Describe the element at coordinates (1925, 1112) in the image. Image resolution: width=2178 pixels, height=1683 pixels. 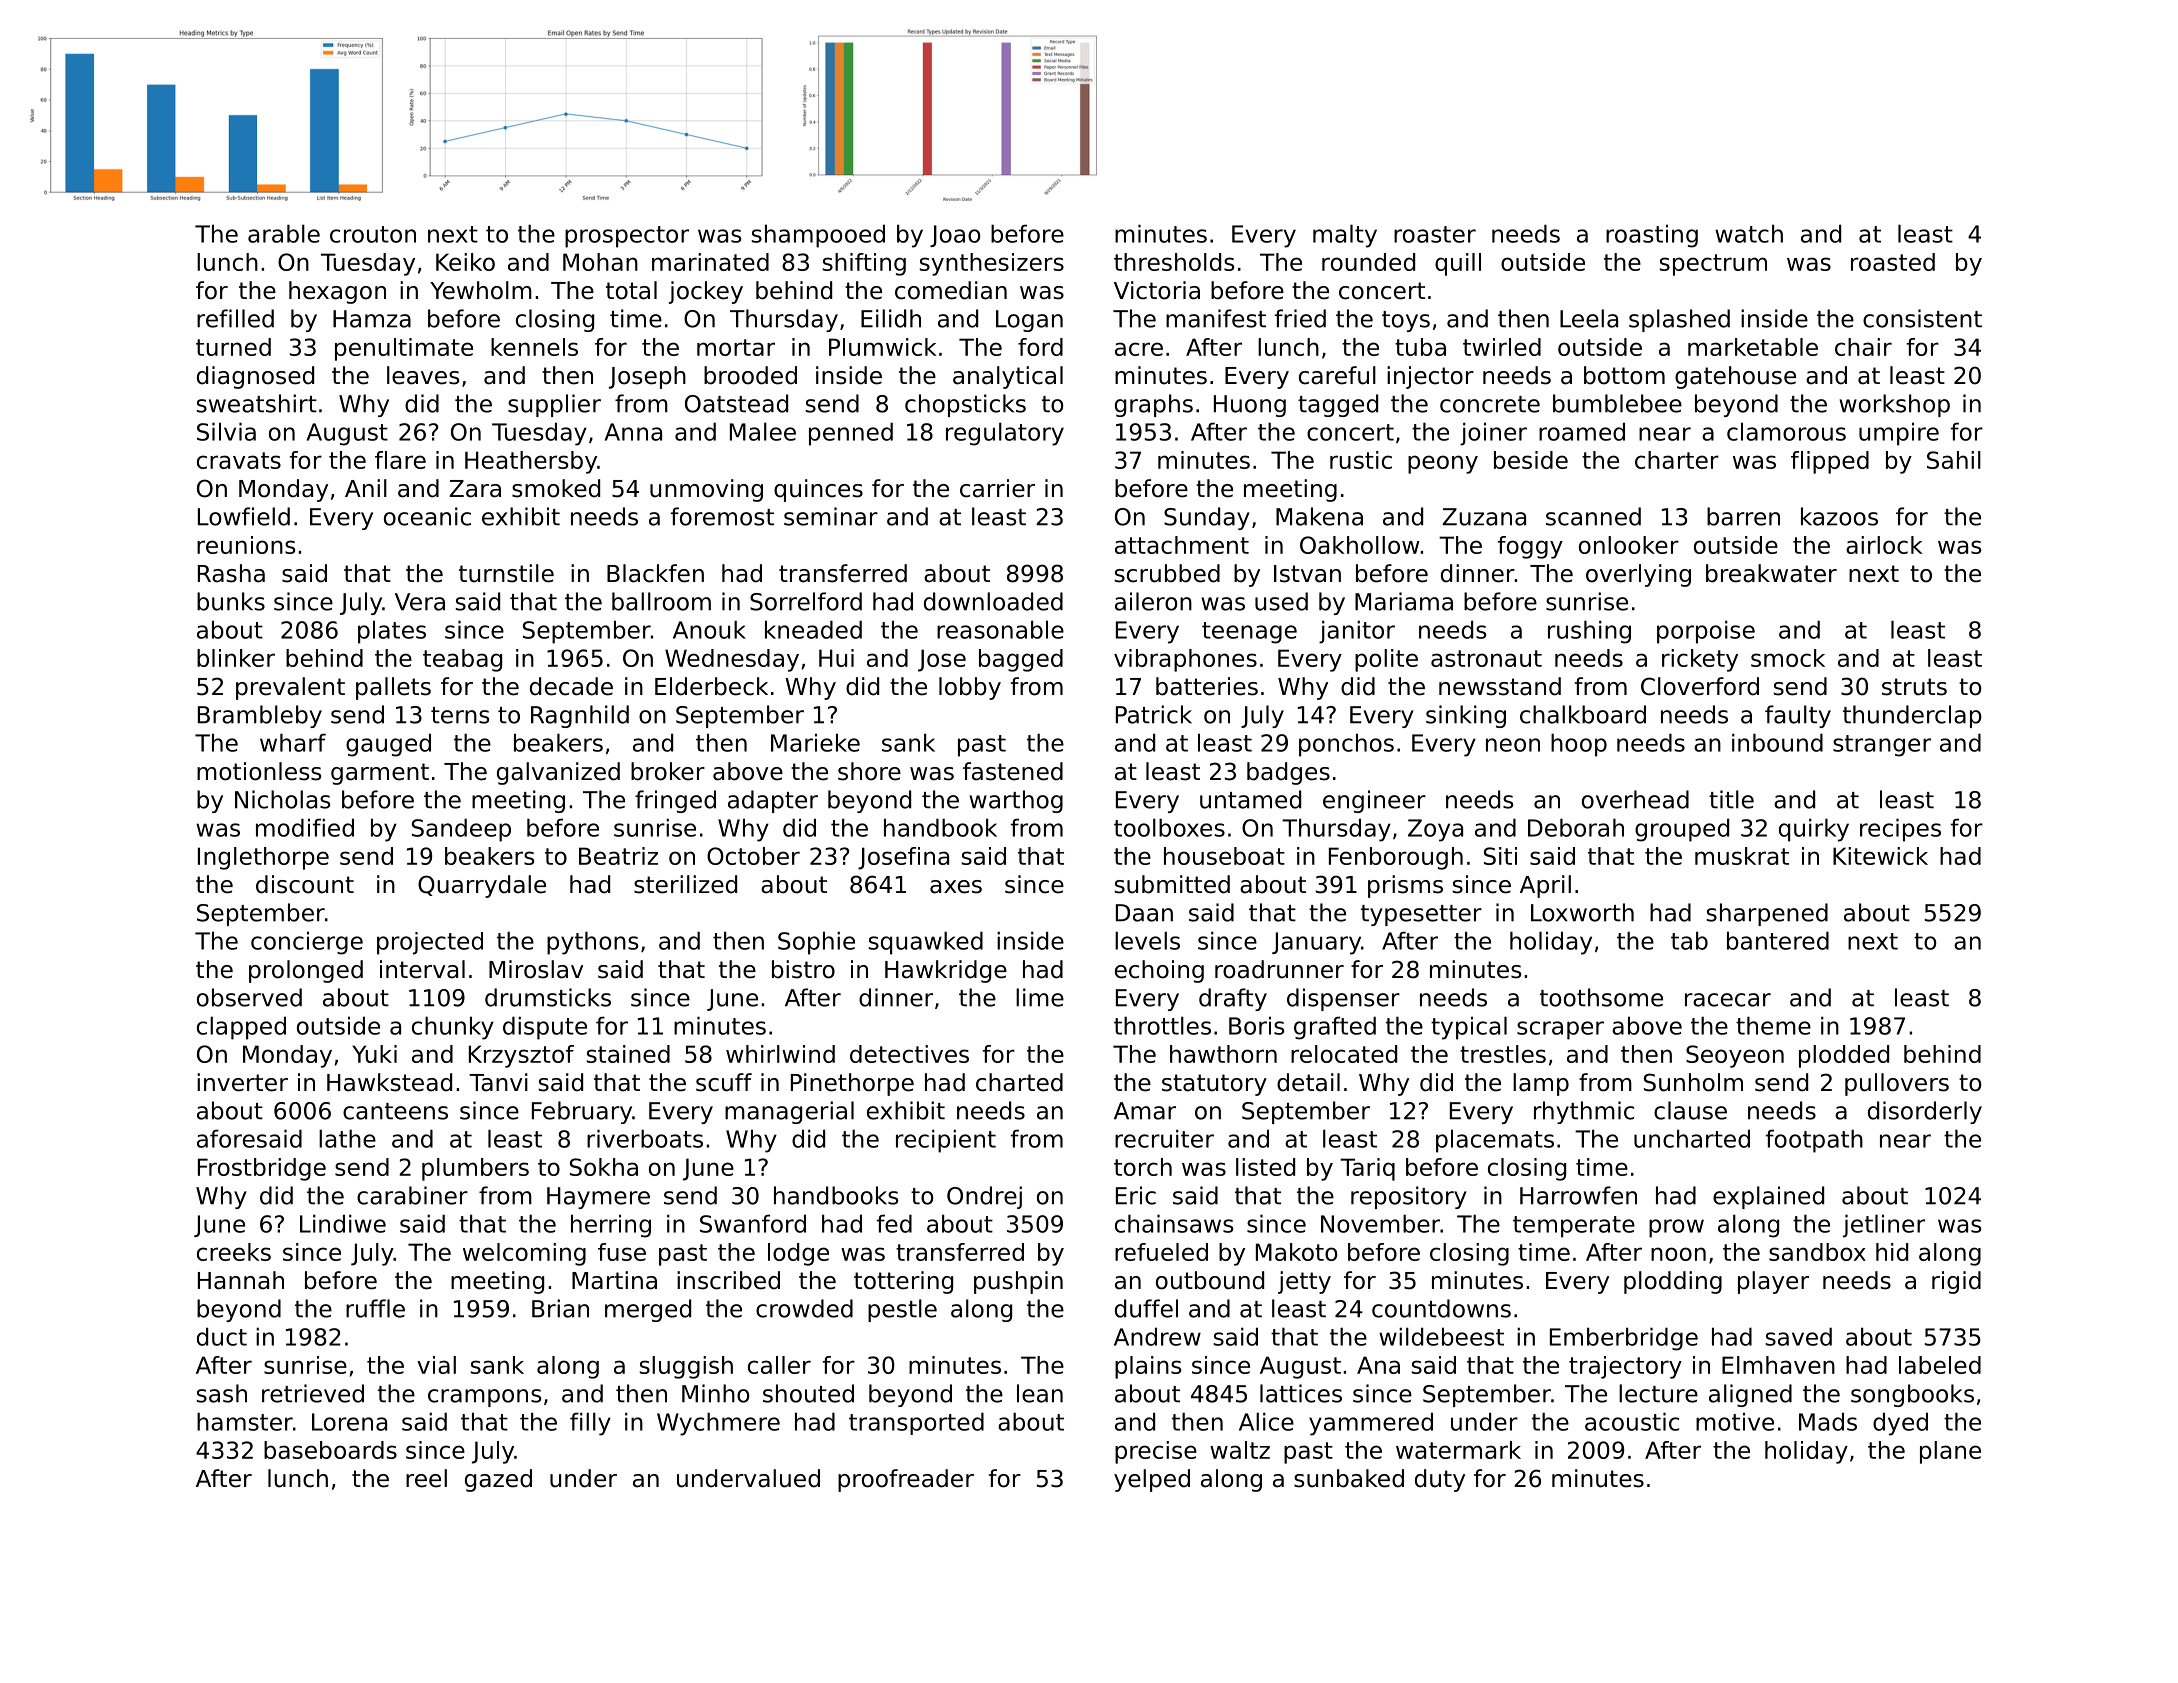
I see `disorderly` at that location.
